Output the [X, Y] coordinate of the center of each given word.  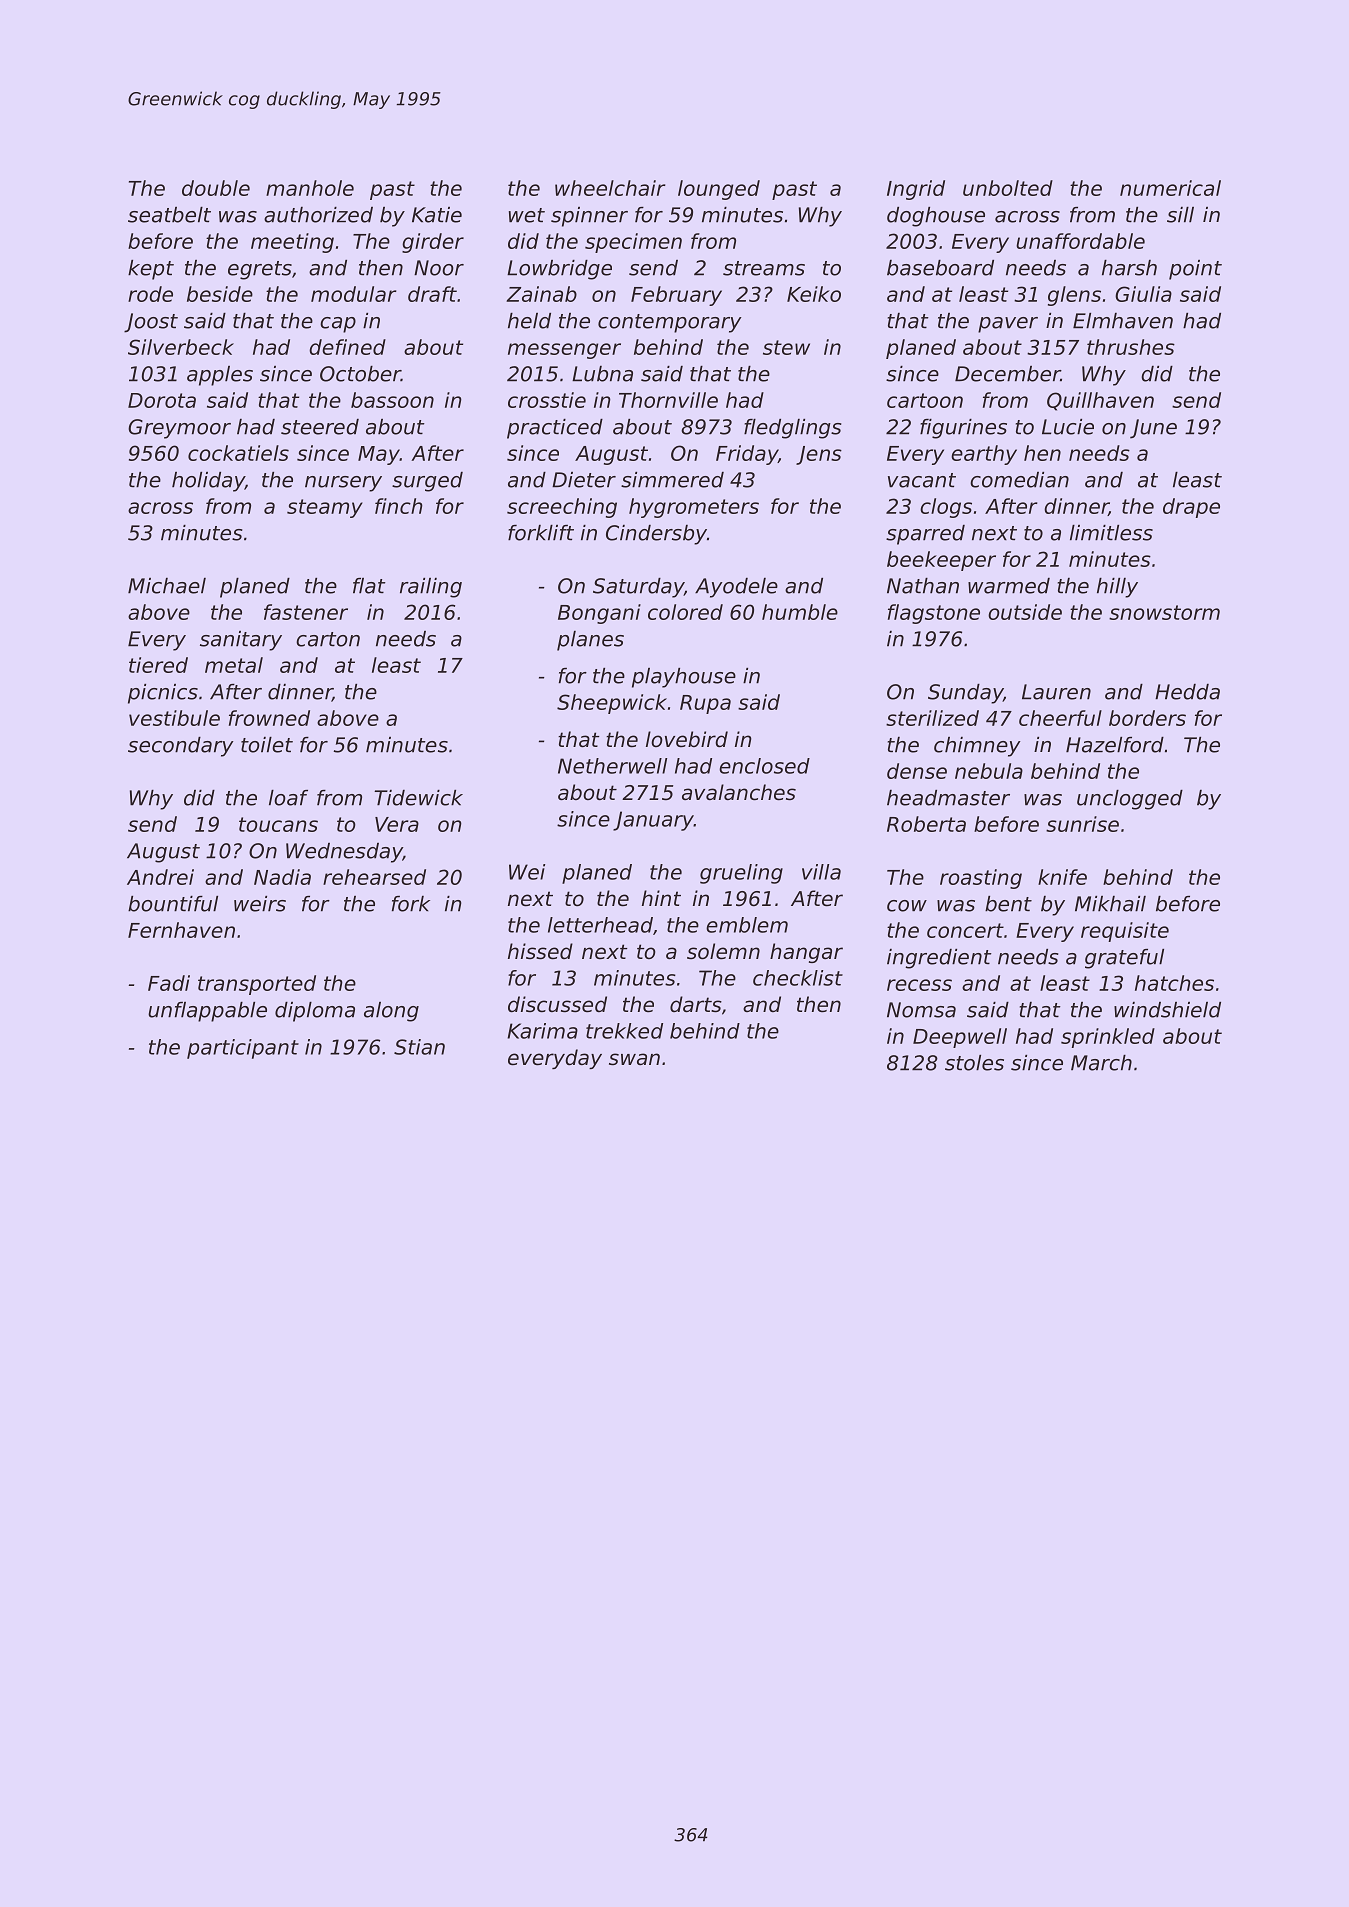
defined [347, 347]
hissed [540, 951]
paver [1008, 325]
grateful [1124, 959]
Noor [439, 268]
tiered [158, 665]
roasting [981, 879]
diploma [315, 1012]
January [653, 821]
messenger [564, 351]
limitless [1111, 533]
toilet [267, 745]
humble [800, 612]
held [529, 321]
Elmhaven [1123, 321]
